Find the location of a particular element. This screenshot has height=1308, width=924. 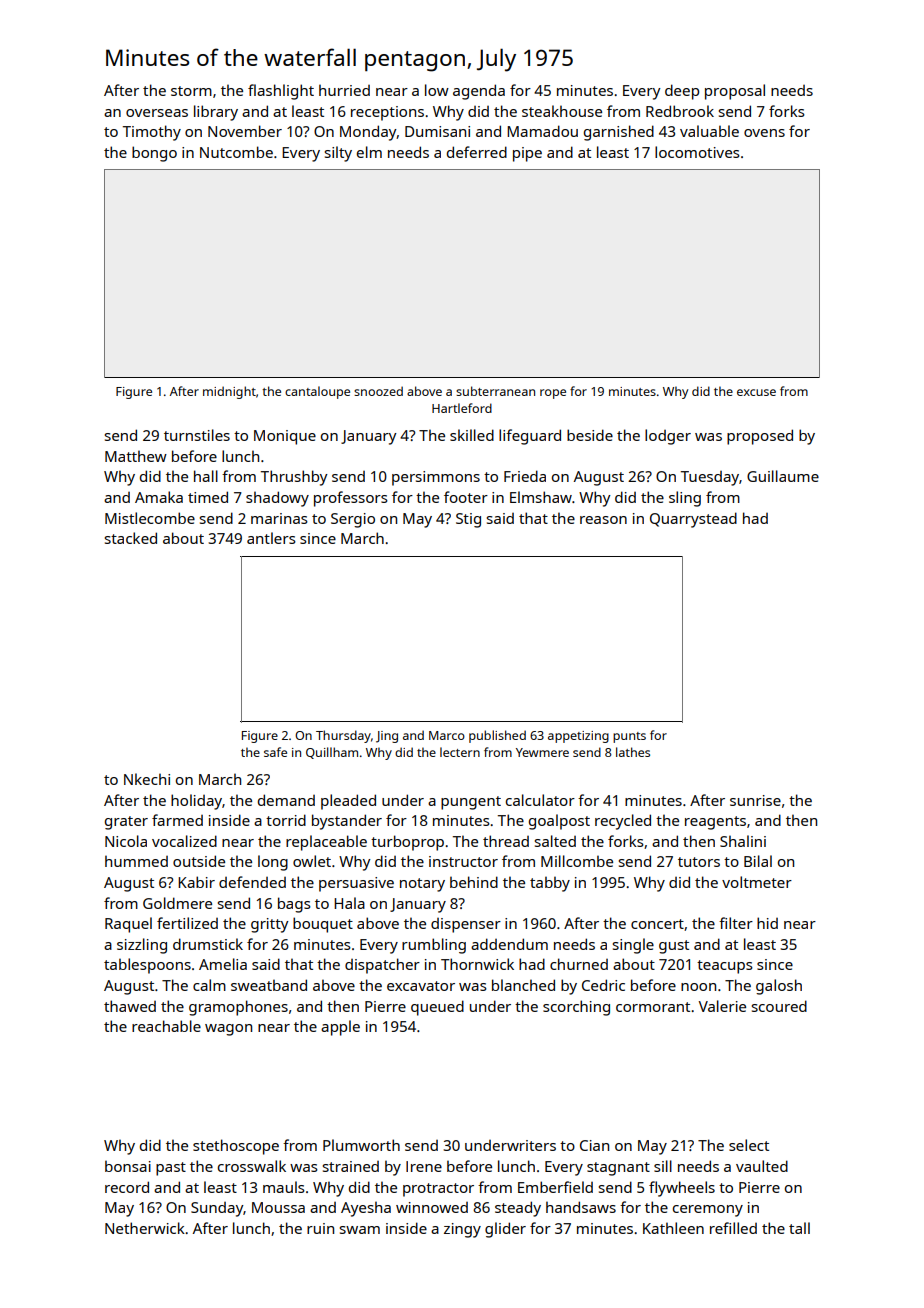

library is located at coordinates (216, 113).
